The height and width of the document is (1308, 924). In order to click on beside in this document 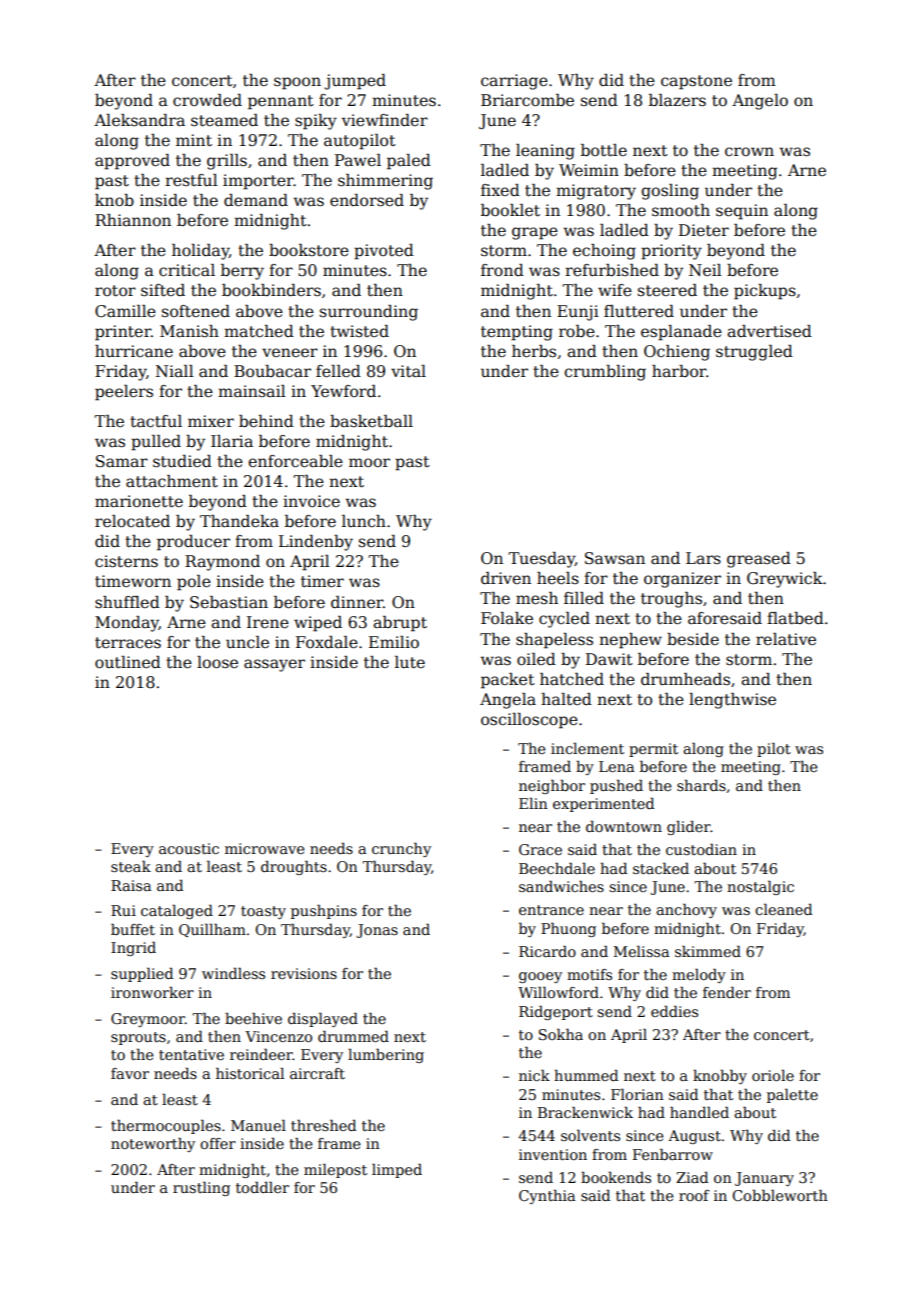, I will do `click(693, 639)`.
